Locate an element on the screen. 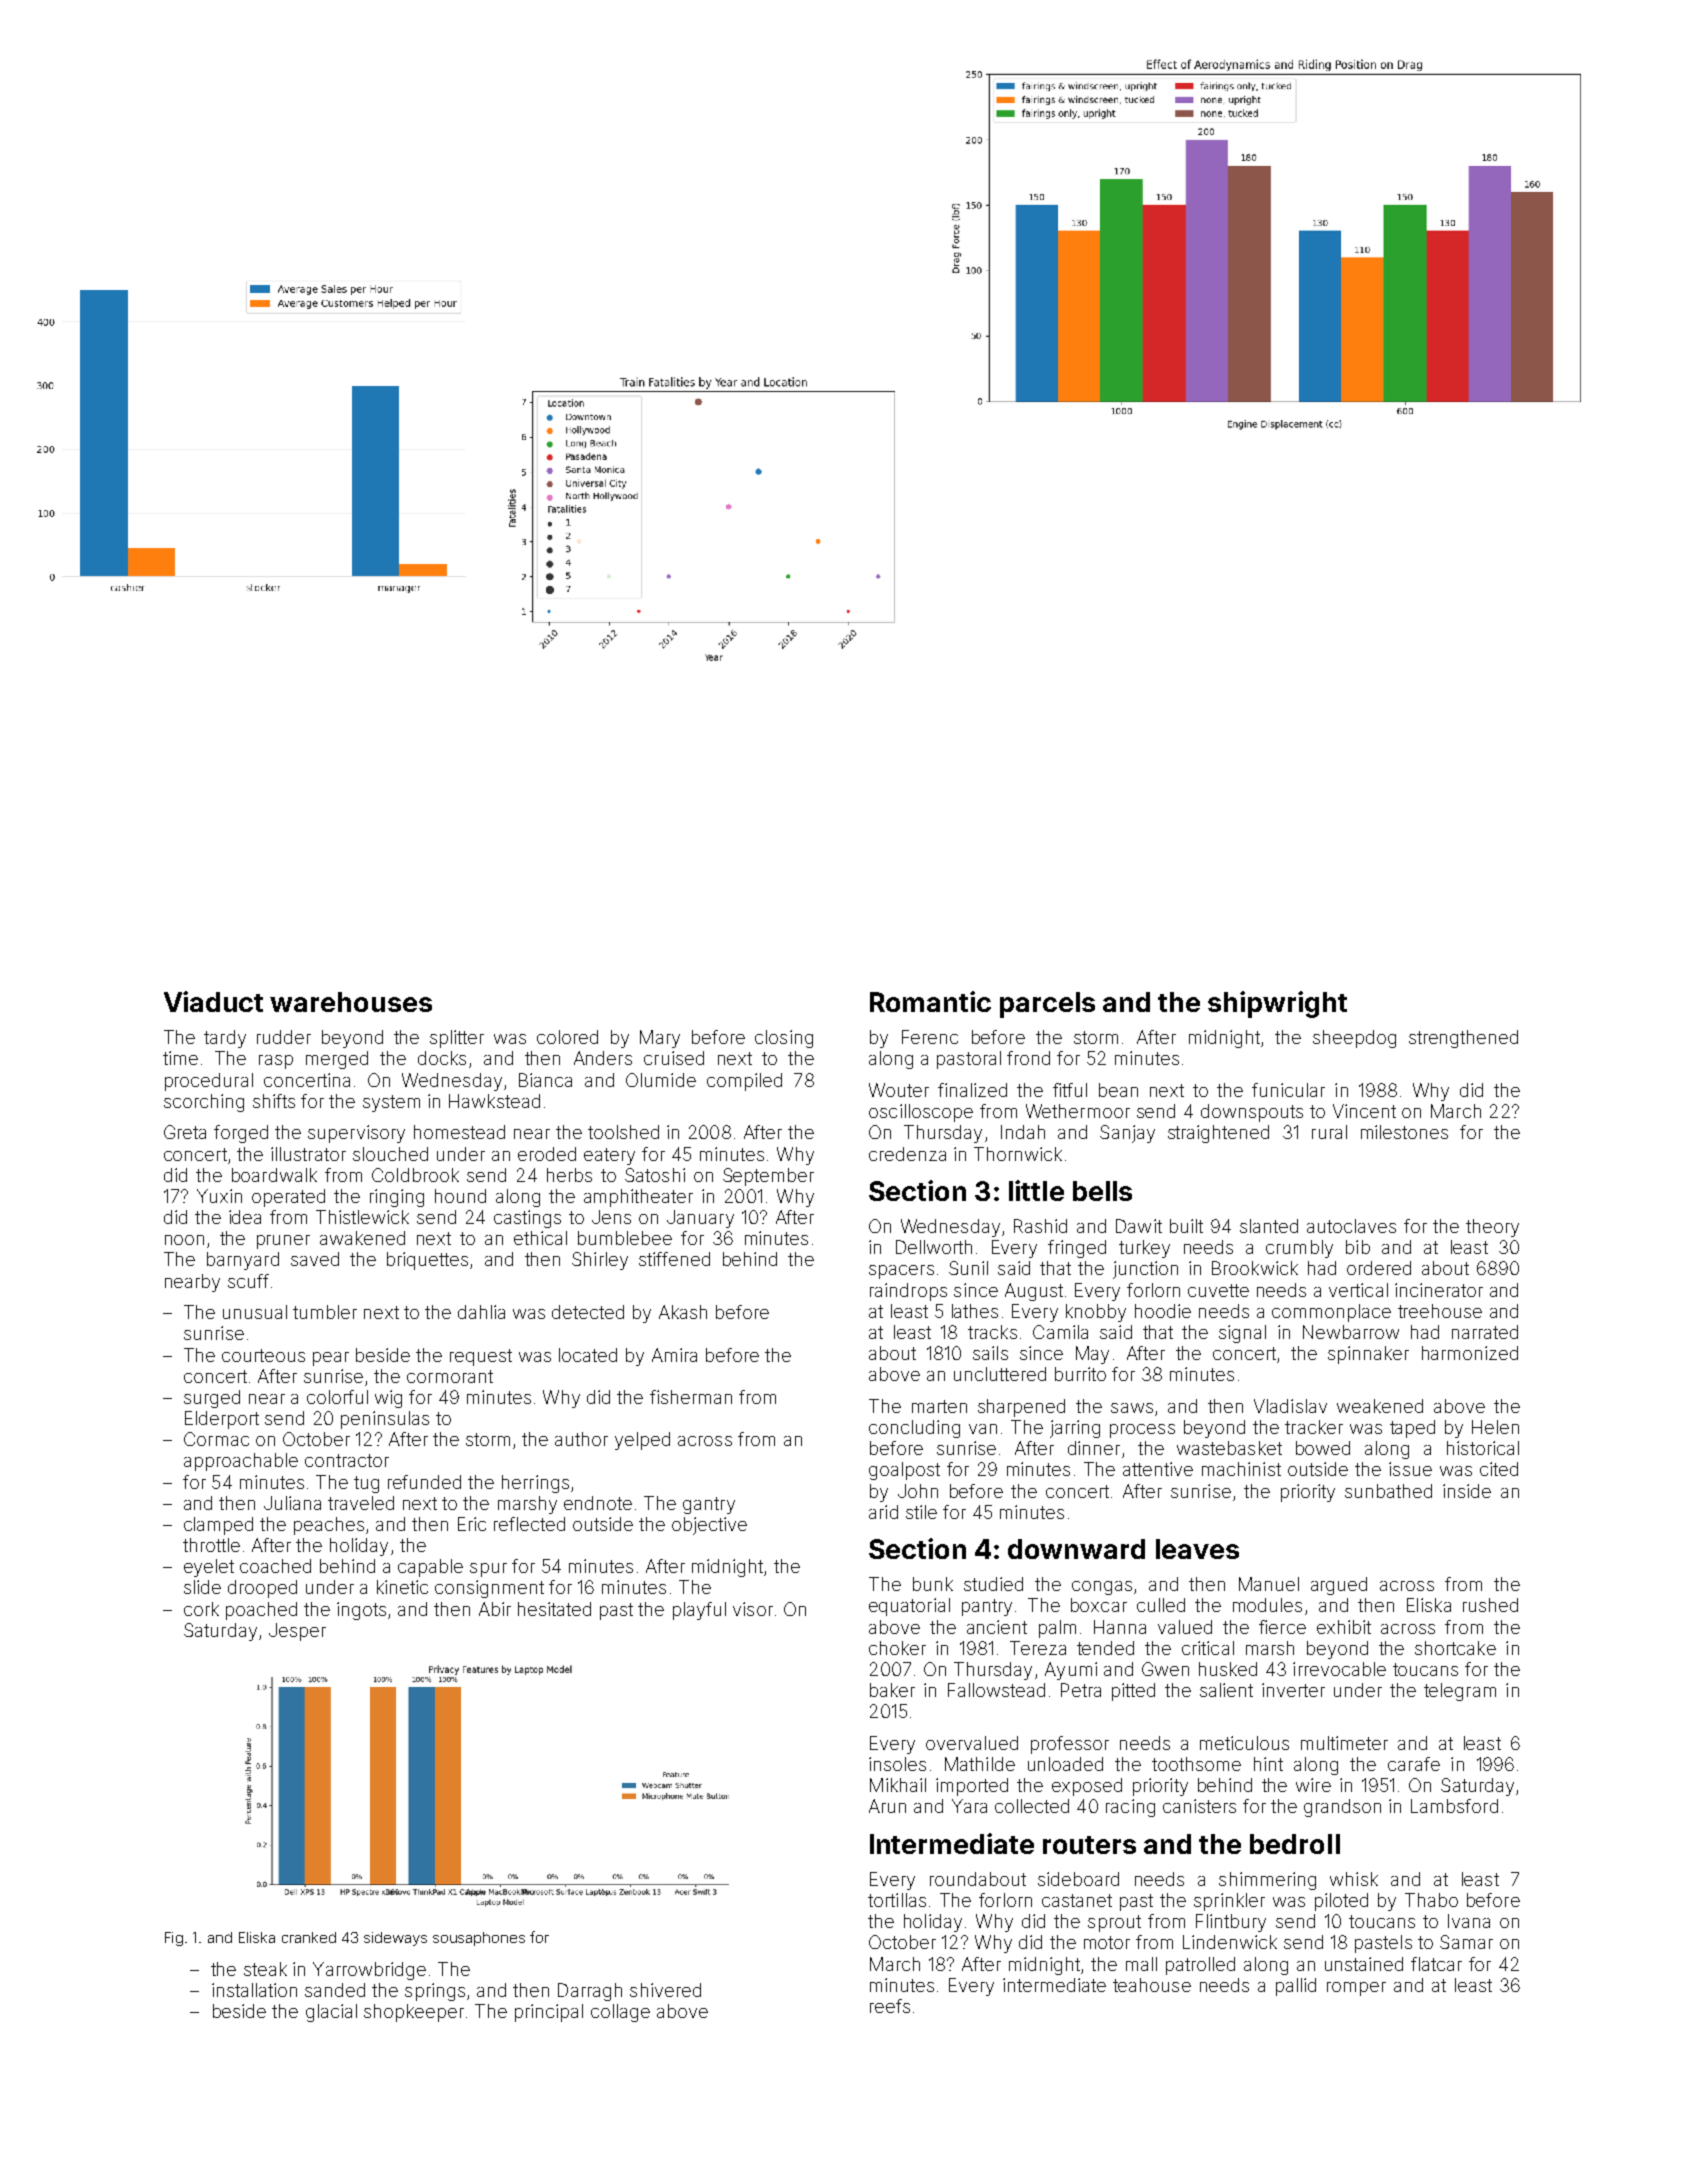 This screenshot has width=1683, height=2178. pruner is located at coordinates (283, 1242).
